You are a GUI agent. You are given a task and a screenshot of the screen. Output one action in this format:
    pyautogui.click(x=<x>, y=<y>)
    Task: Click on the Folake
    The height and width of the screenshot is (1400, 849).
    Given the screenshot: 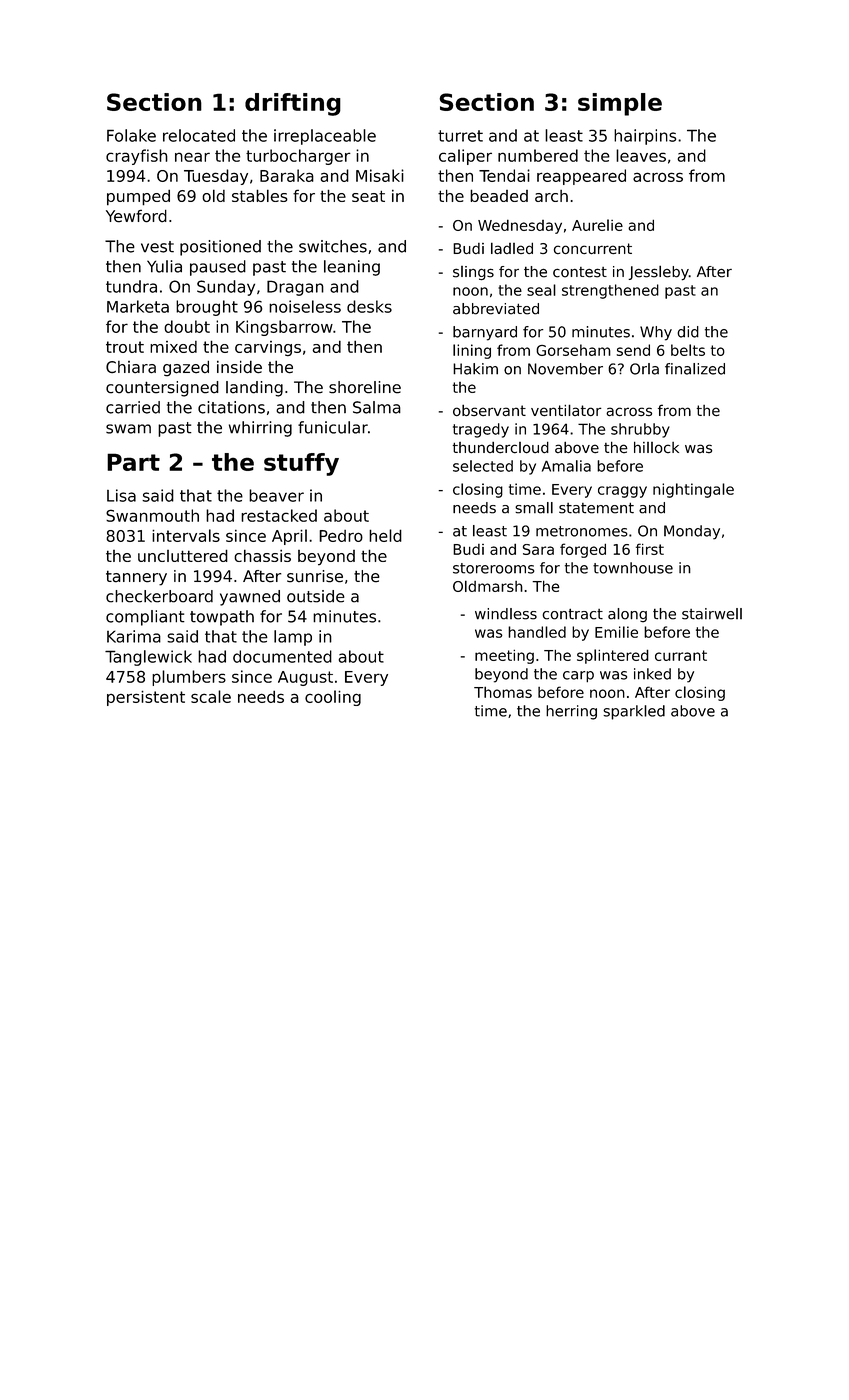 What is the action you would take?
    pyautogui.click(x=131, y=135)
